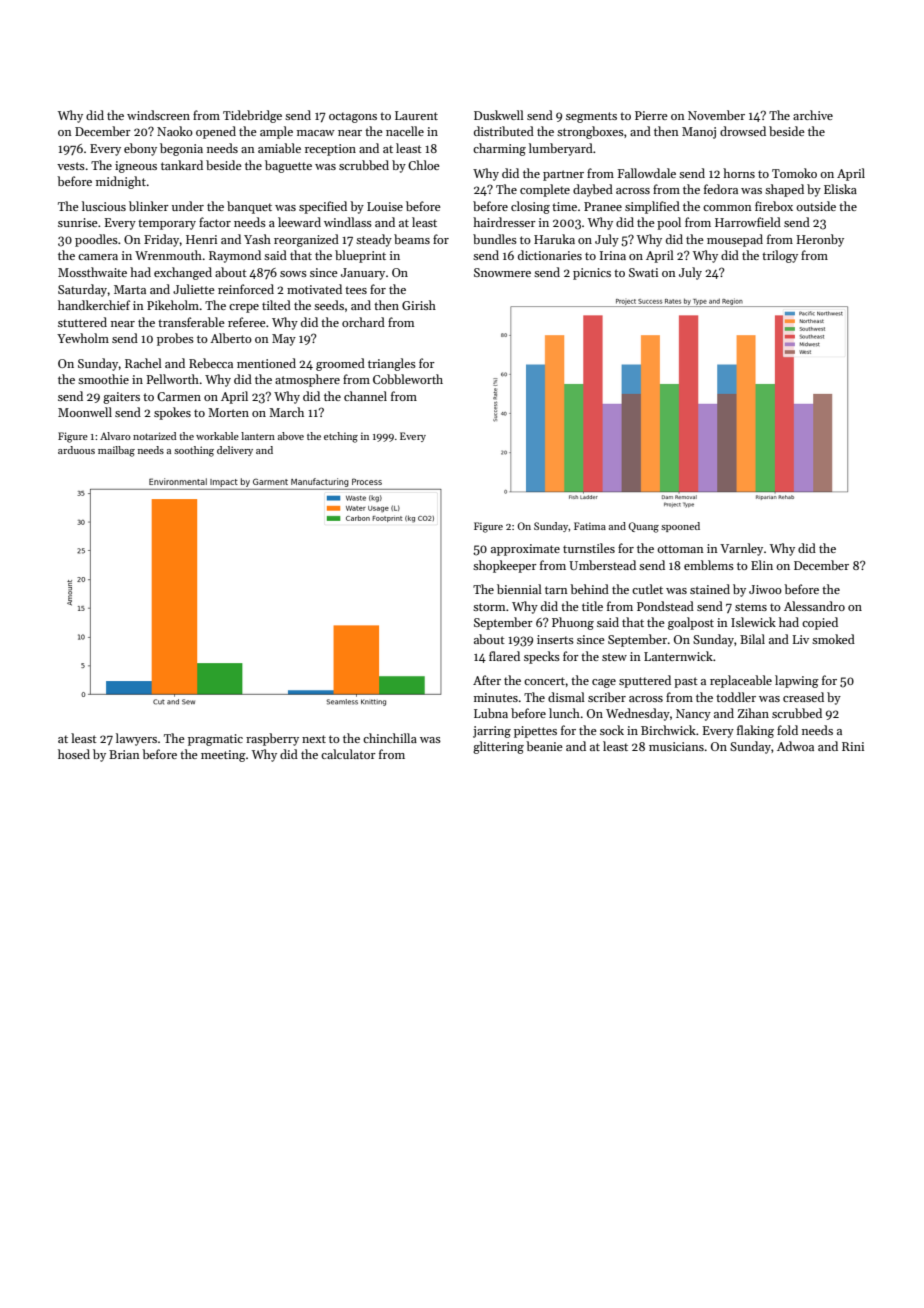 Image resolution: width=924 pixels, height=1308 pixels. What do you see at coordinates (643, 527) in the screenshot?
I see `Quang` at bounding box center [643, 527].
